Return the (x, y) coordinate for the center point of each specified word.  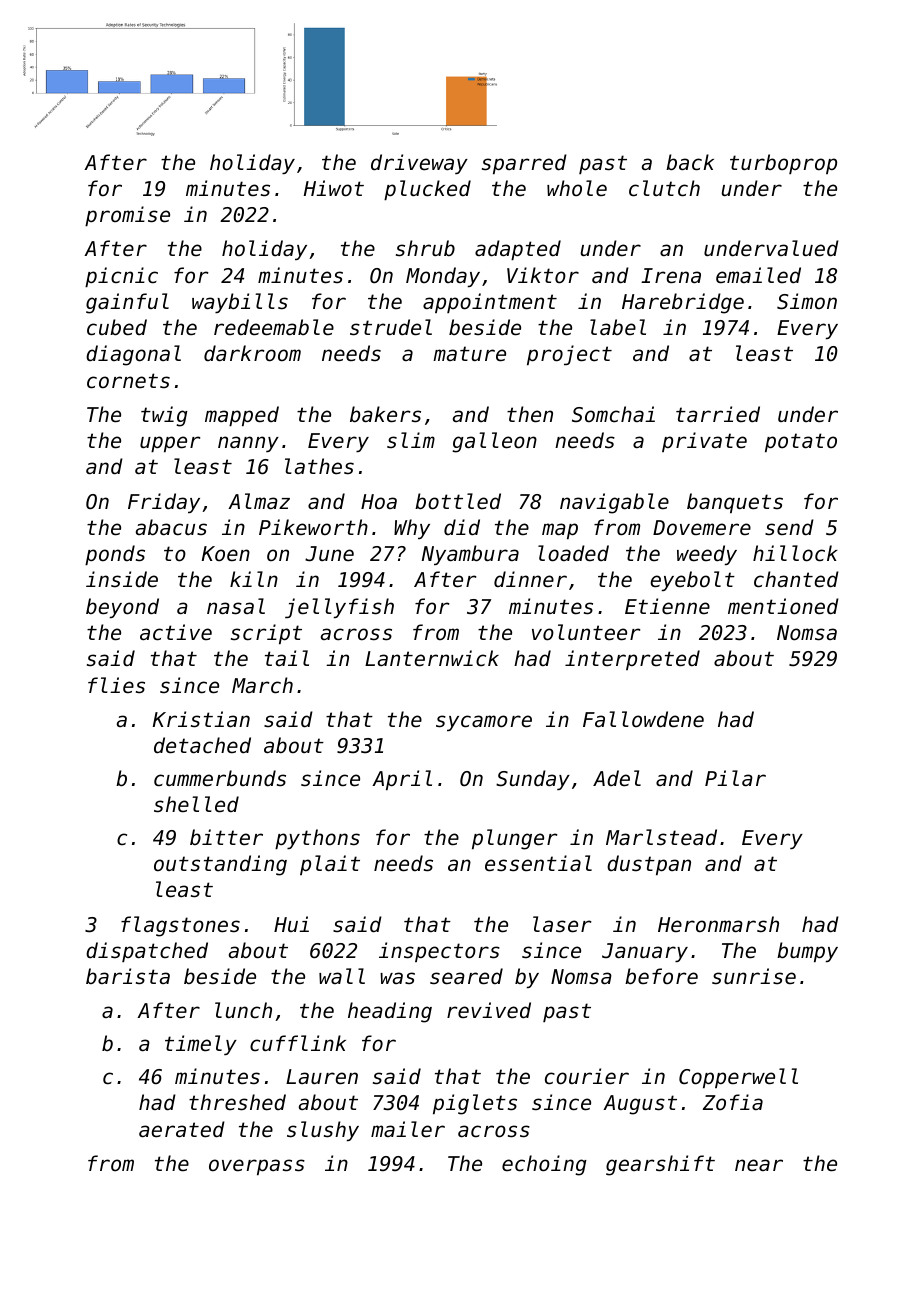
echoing (544, 1165)
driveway (419, 164)
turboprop (783, 164)
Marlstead (661, 837)
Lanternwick (432, 658)
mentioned (783, 606)
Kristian (201, 719)
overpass (257, 1167)
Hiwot (334, 188)
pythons (317, 839)
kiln (254, 579)
